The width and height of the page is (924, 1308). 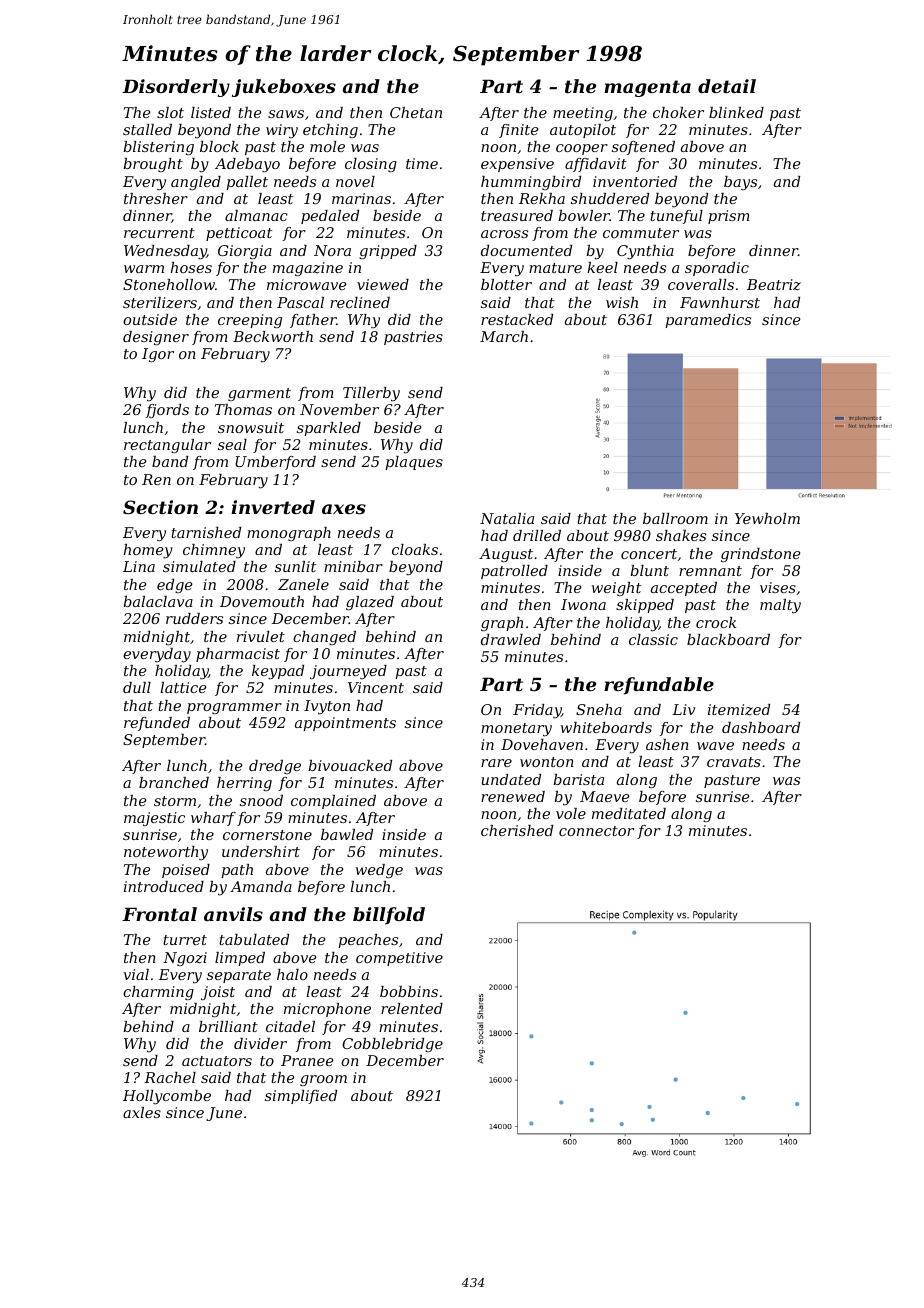 What do you see at coordinates (301, 1097) in the page?
I see `simplified` at bounding box center [301, 1097].
